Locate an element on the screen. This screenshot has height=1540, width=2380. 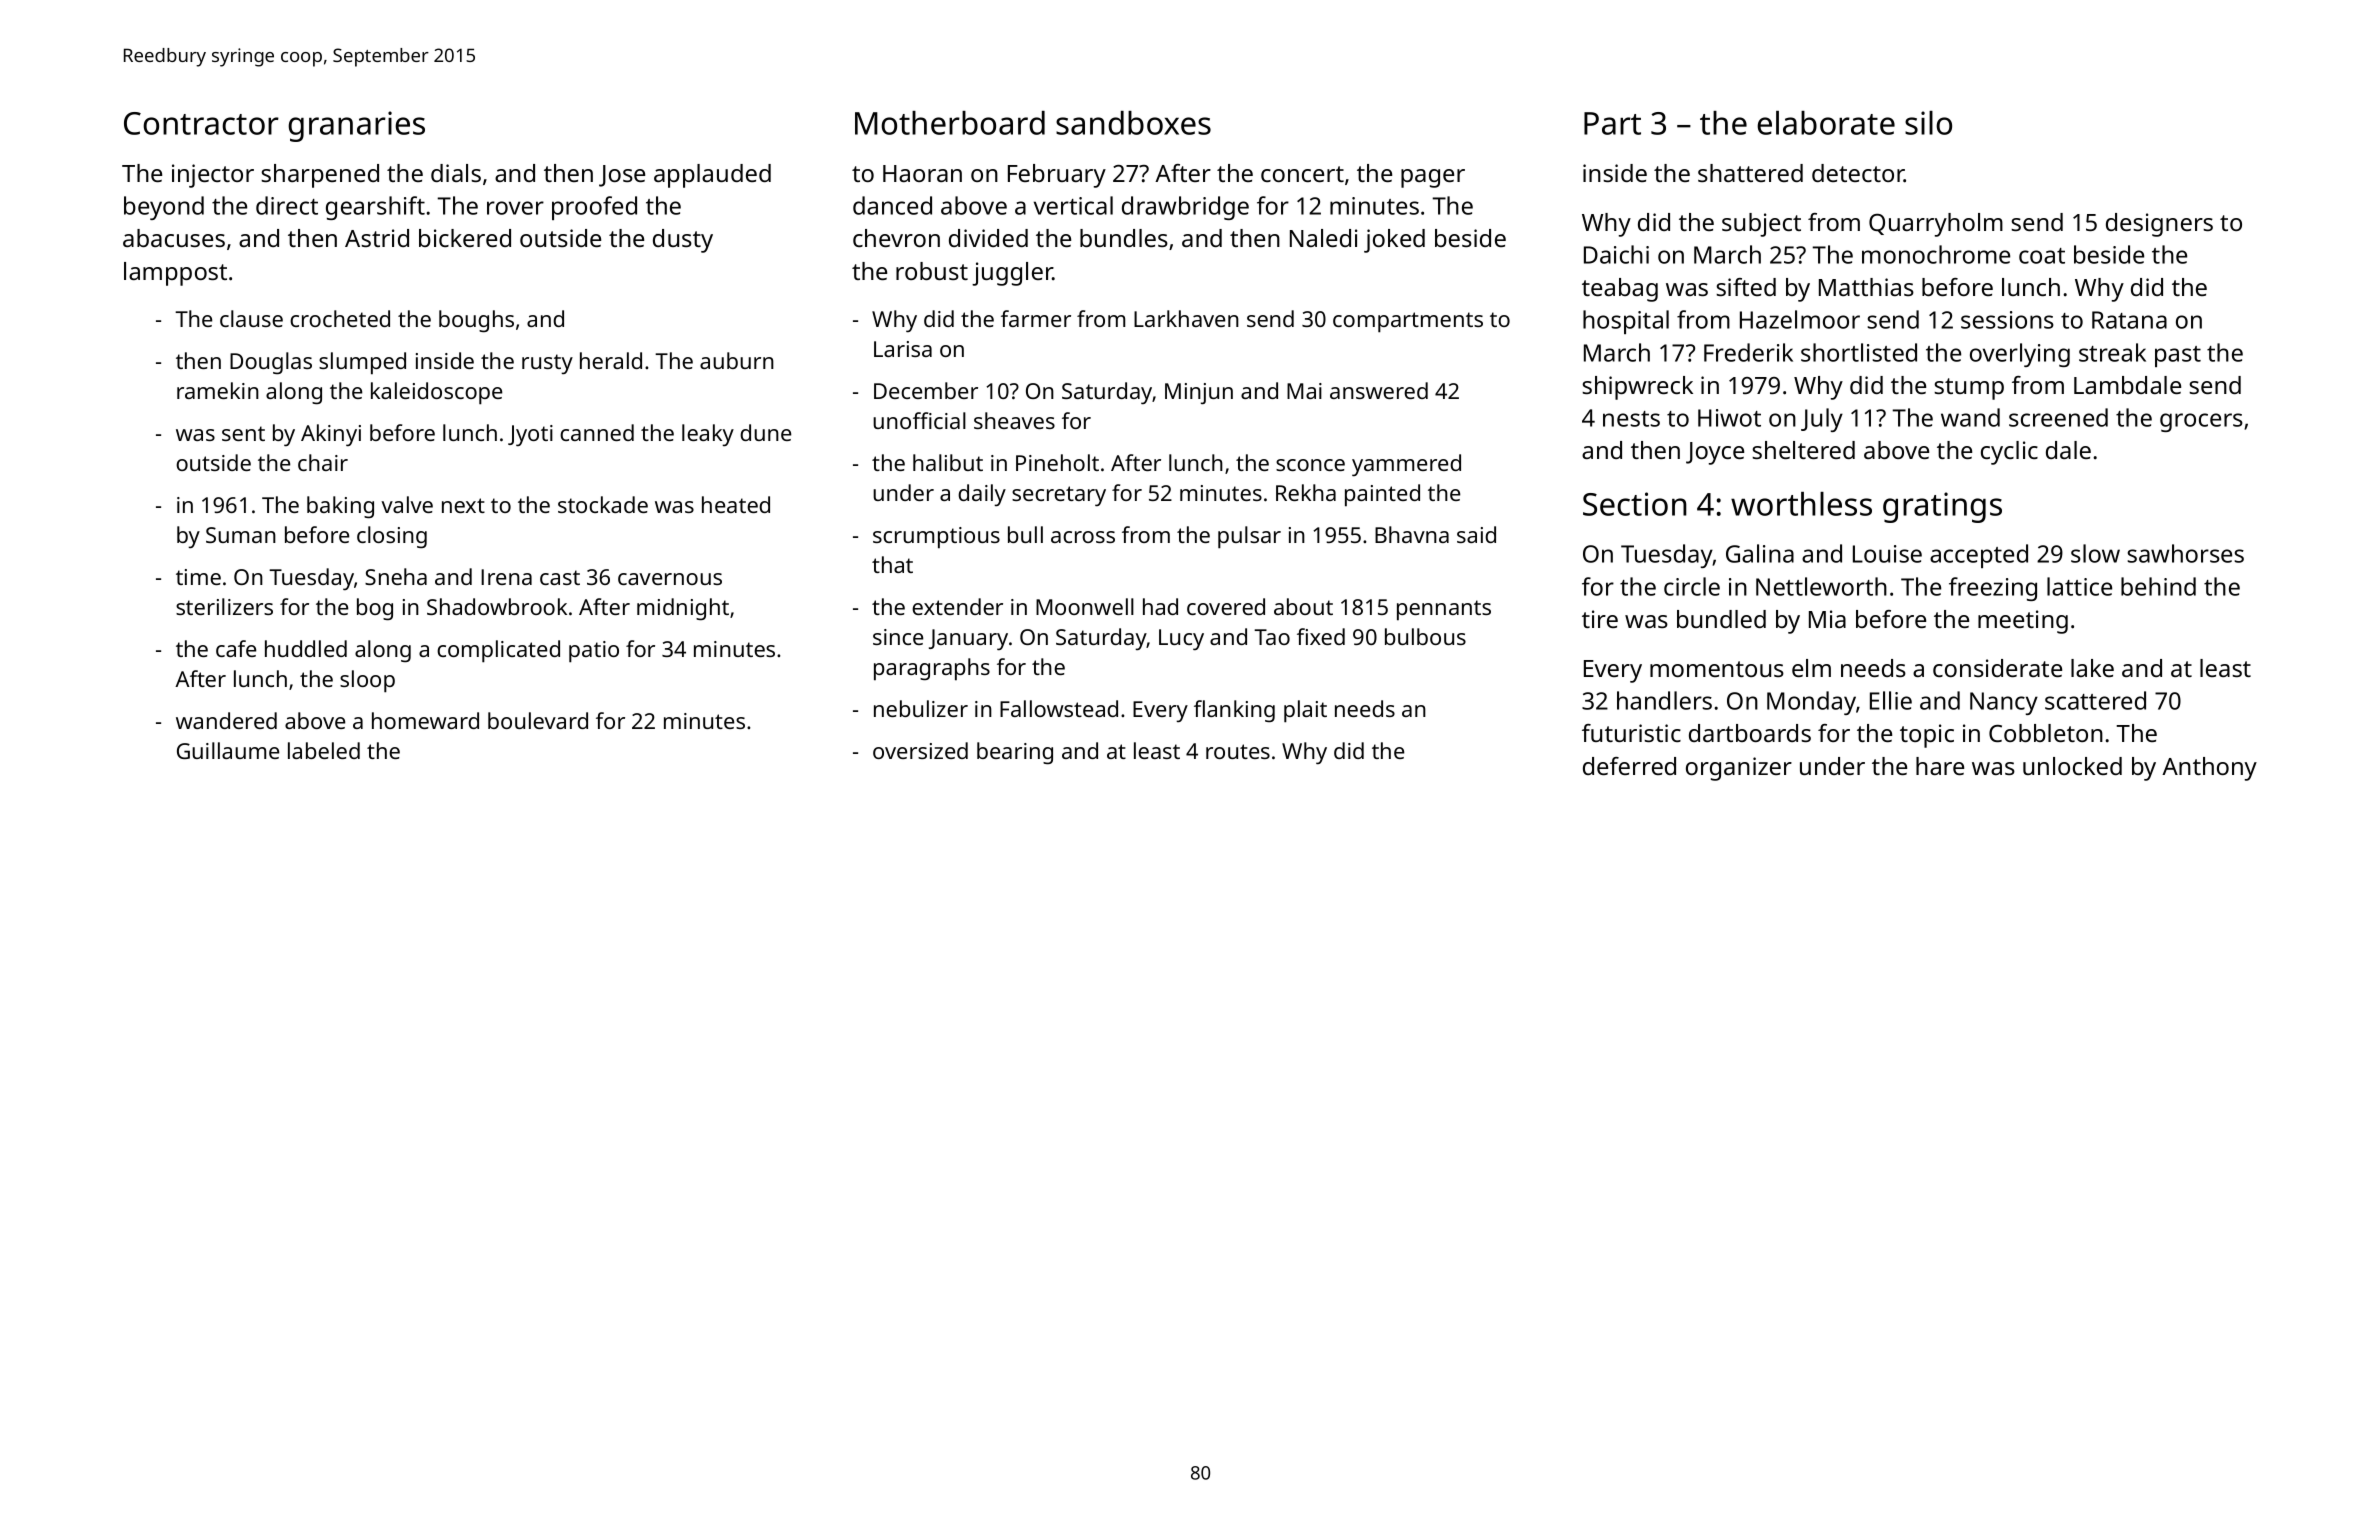
elaborate is located at coordinates (1826, 123).
